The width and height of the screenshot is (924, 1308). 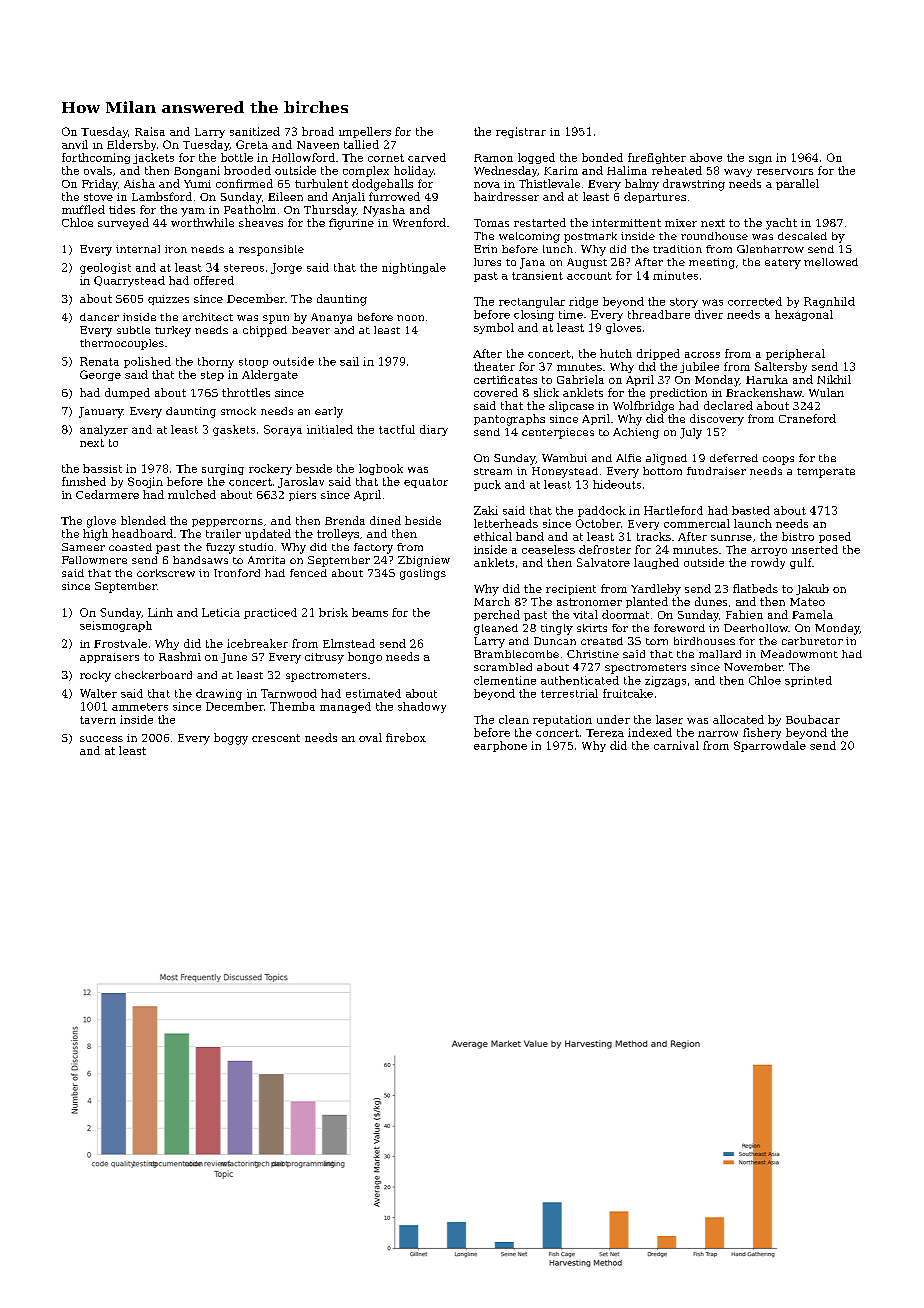 I want to click on descaled, so click(x=802, y=236).
